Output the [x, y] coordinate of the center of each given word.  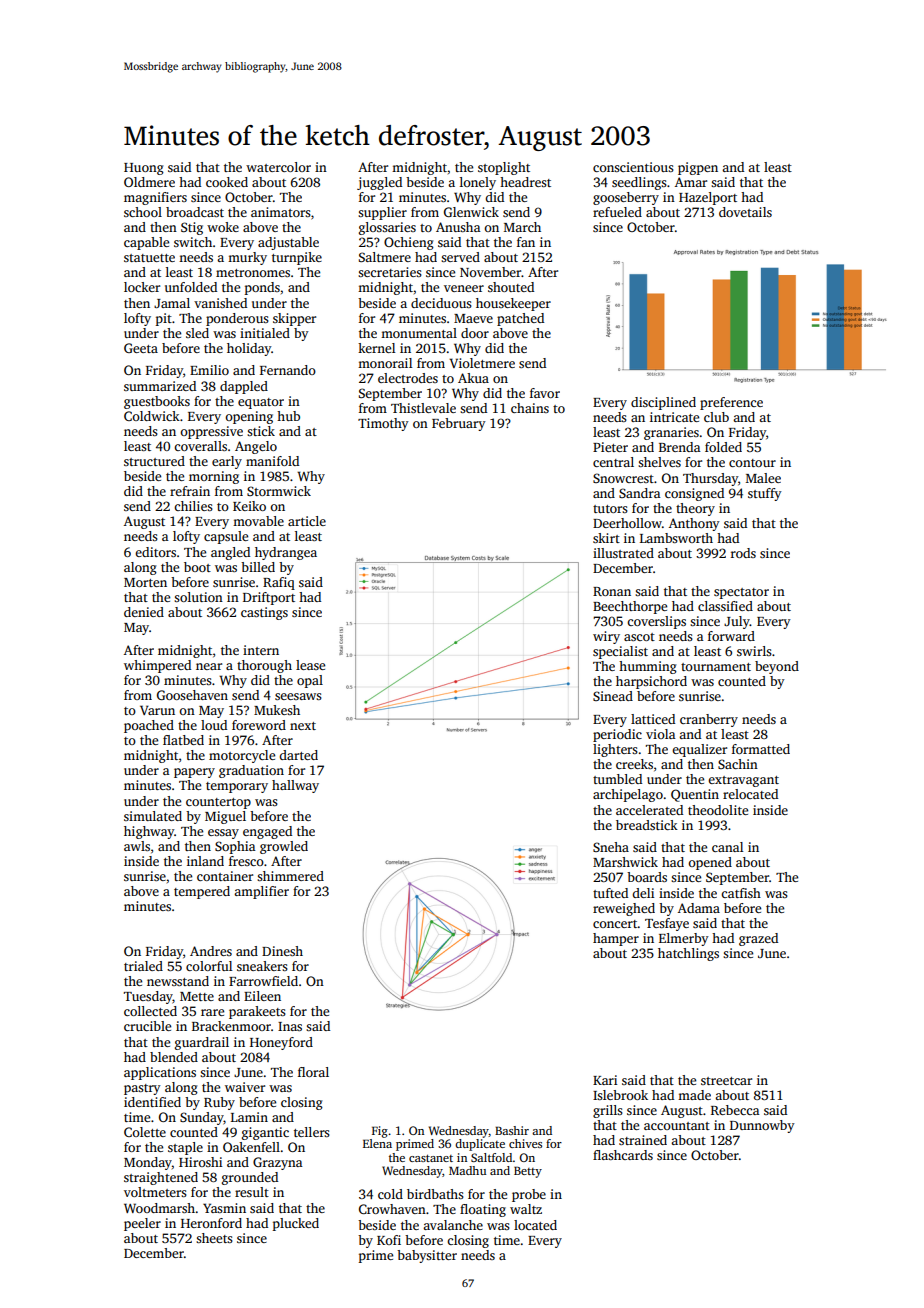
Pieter [610, 447]
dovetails [745, 212]
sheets [214, 1238]
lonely [478, 183]
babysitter [427, 1256]
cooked [227, 182]
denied [144, 612]
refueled [617, 212]
